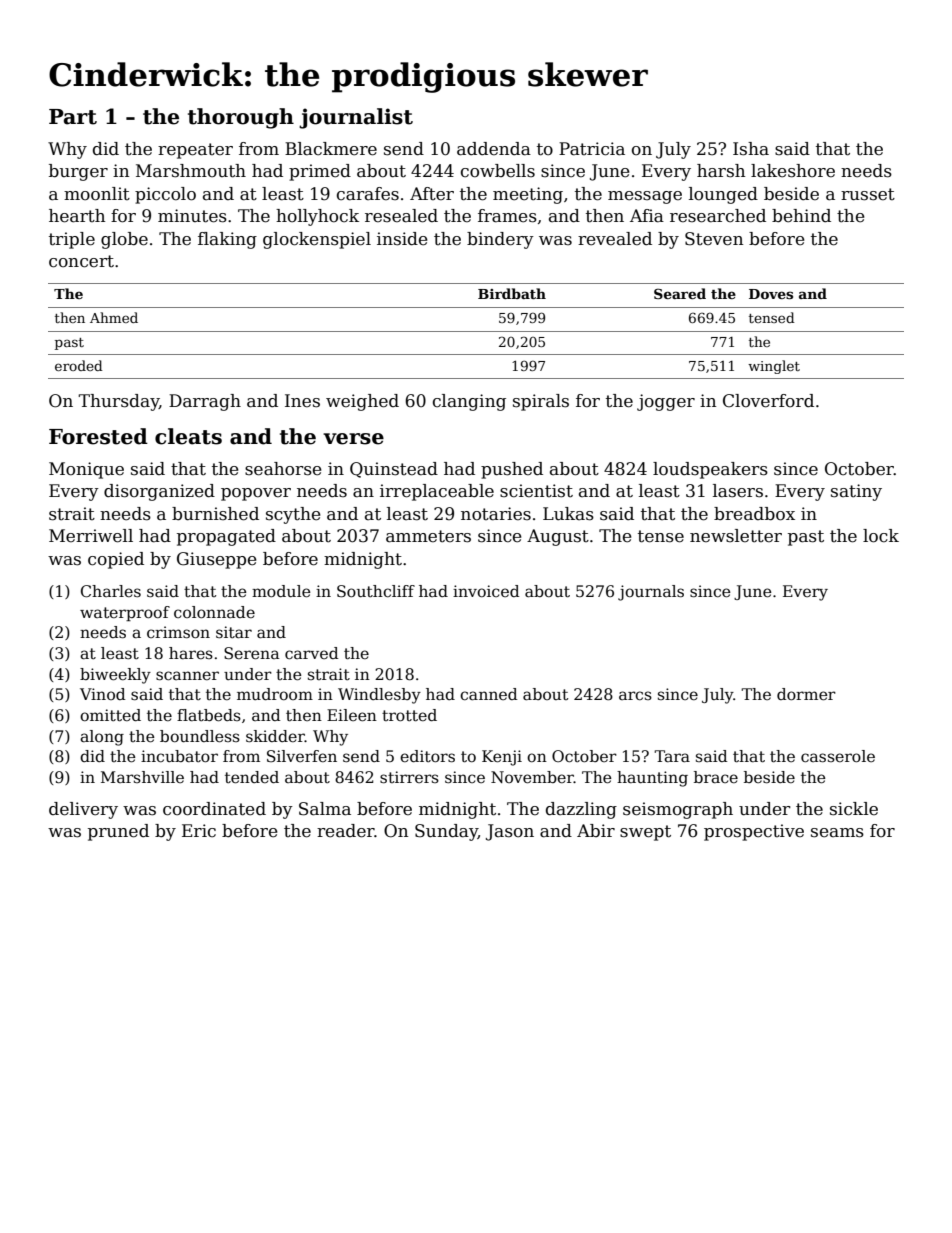 The image size is (952, 1233). I want to click on dormer, so click(806, 694).
